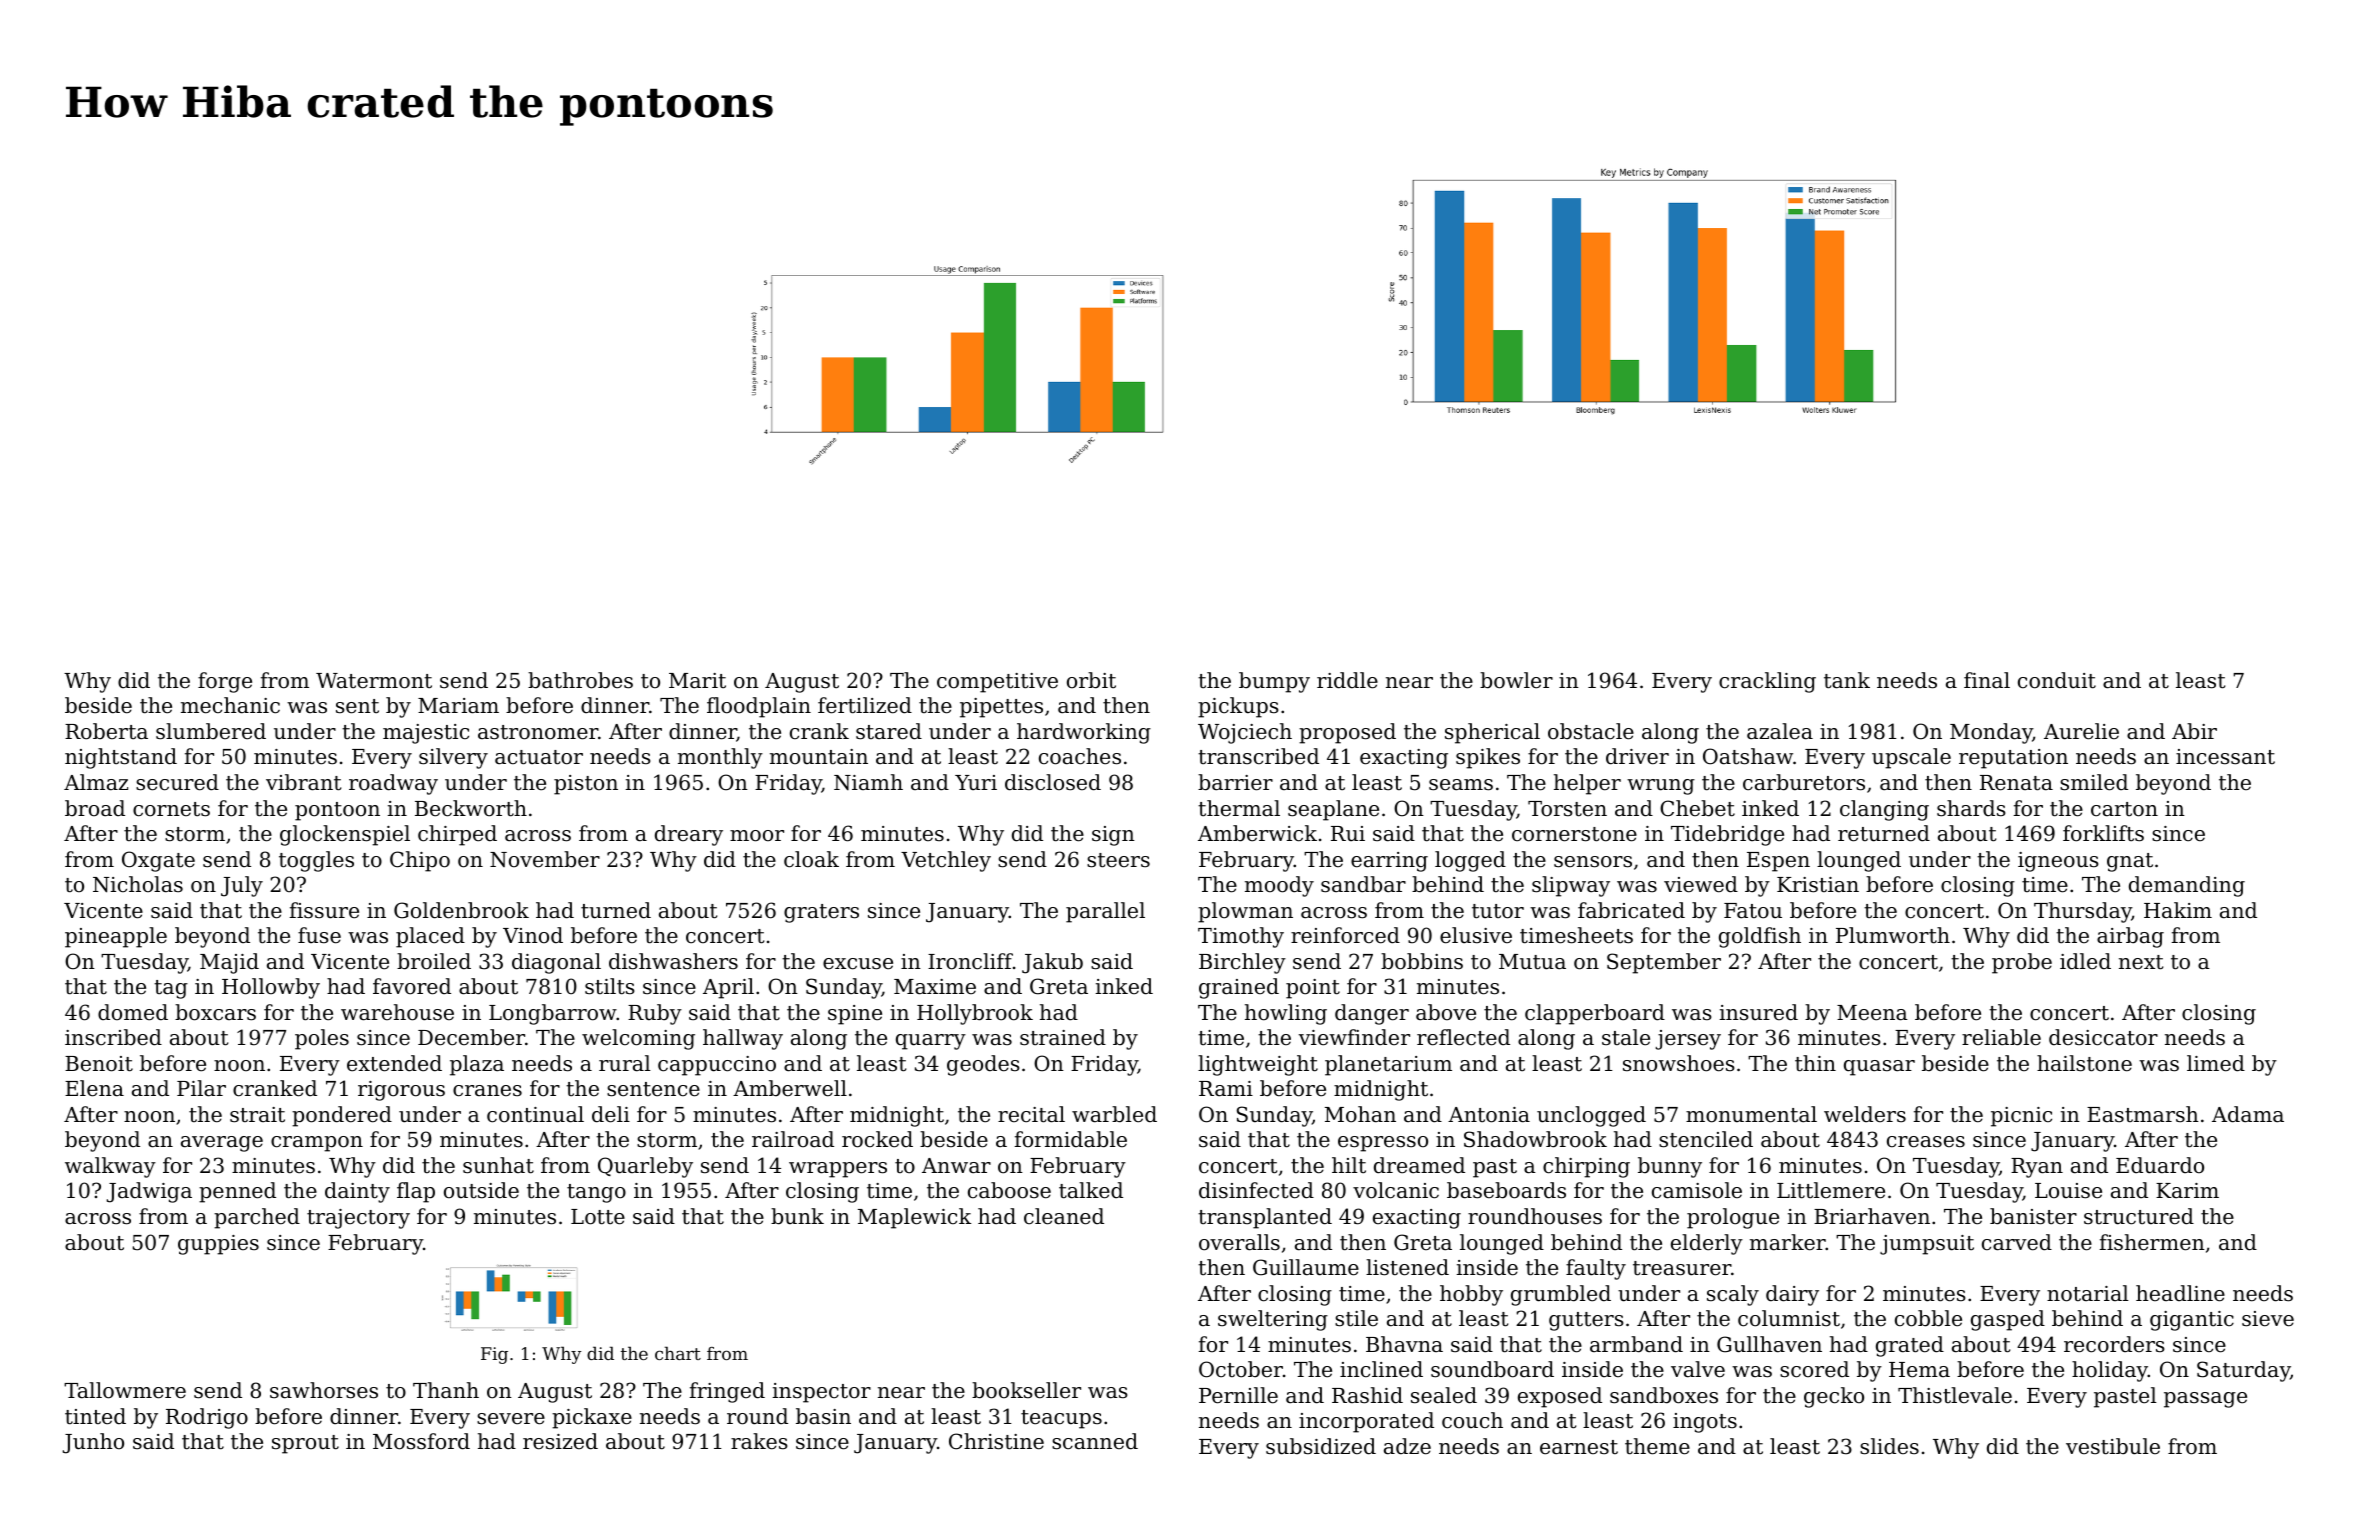  I want to click on forge, so click(225, 682).
